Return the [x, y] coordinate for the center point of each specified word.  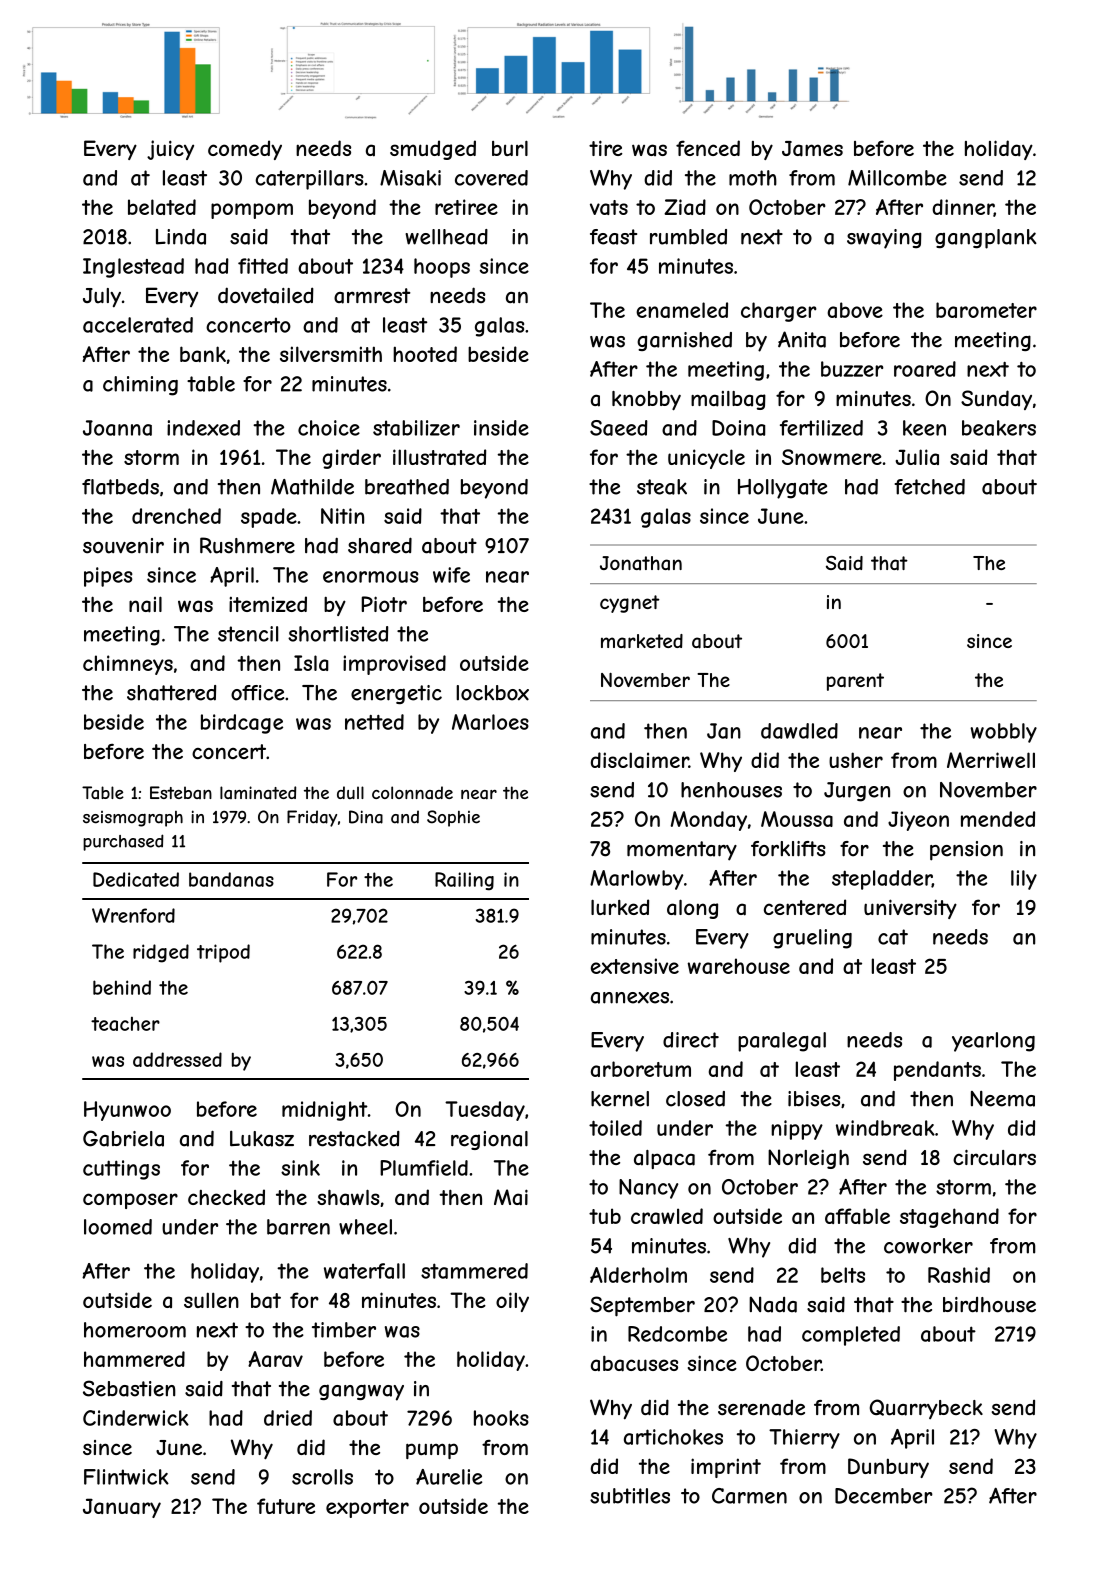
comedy [245, 150]
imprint [726, 1468]
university [910, 909]
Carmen [749, 1496]
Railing [464, 881]
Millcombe [897, 178]
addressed [177, 1059]
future [286, 1506]
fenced [708, 148]
